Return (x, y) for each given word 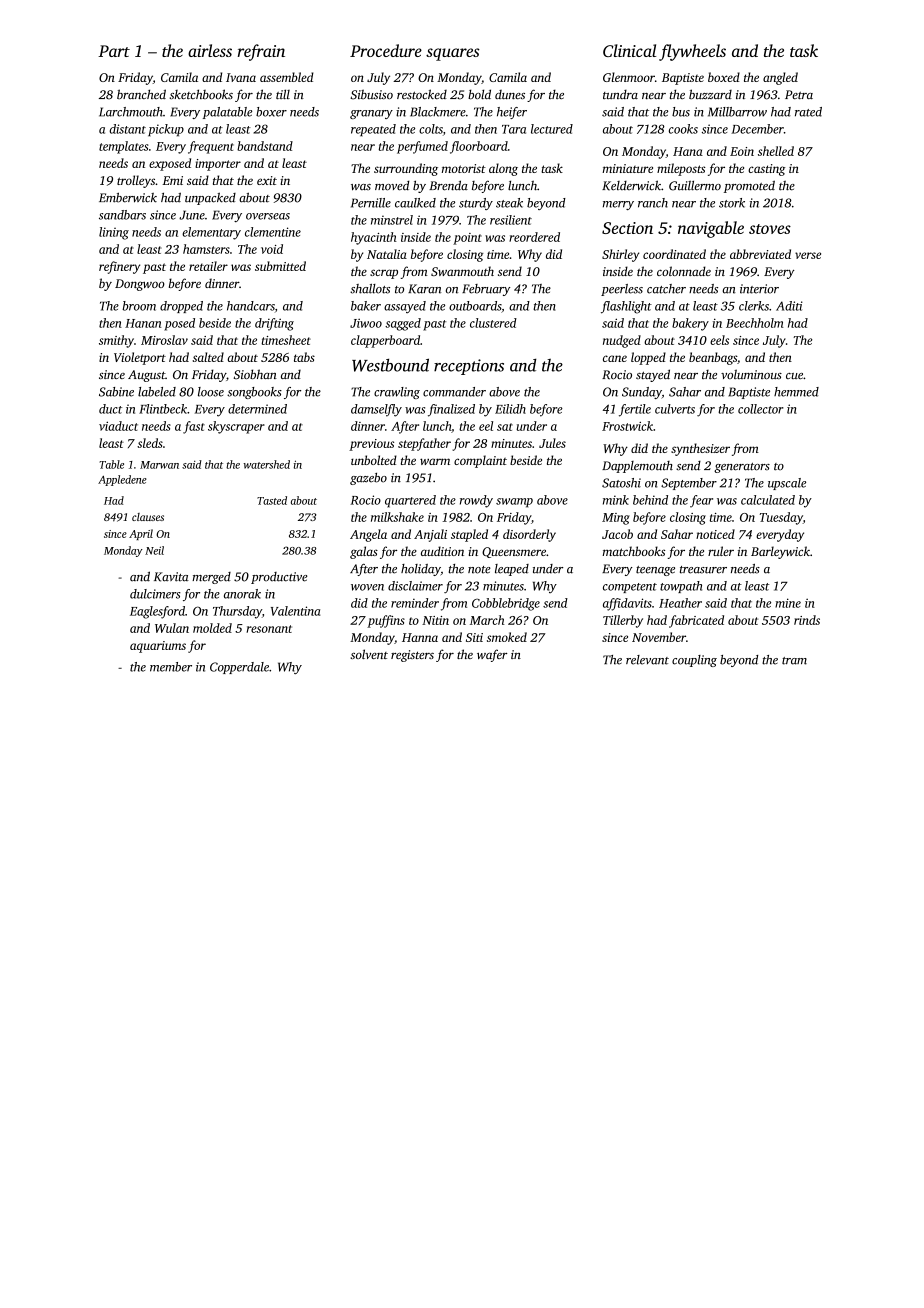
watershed (266, 464)
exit (267, 180)
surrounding (406, 169)
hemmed (796, 392)
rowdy (476, 501)
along (503, 169)
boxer (271, 112)
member (171, 667)
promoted (749, 186)
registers (412, 656)
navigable (711, 229)
